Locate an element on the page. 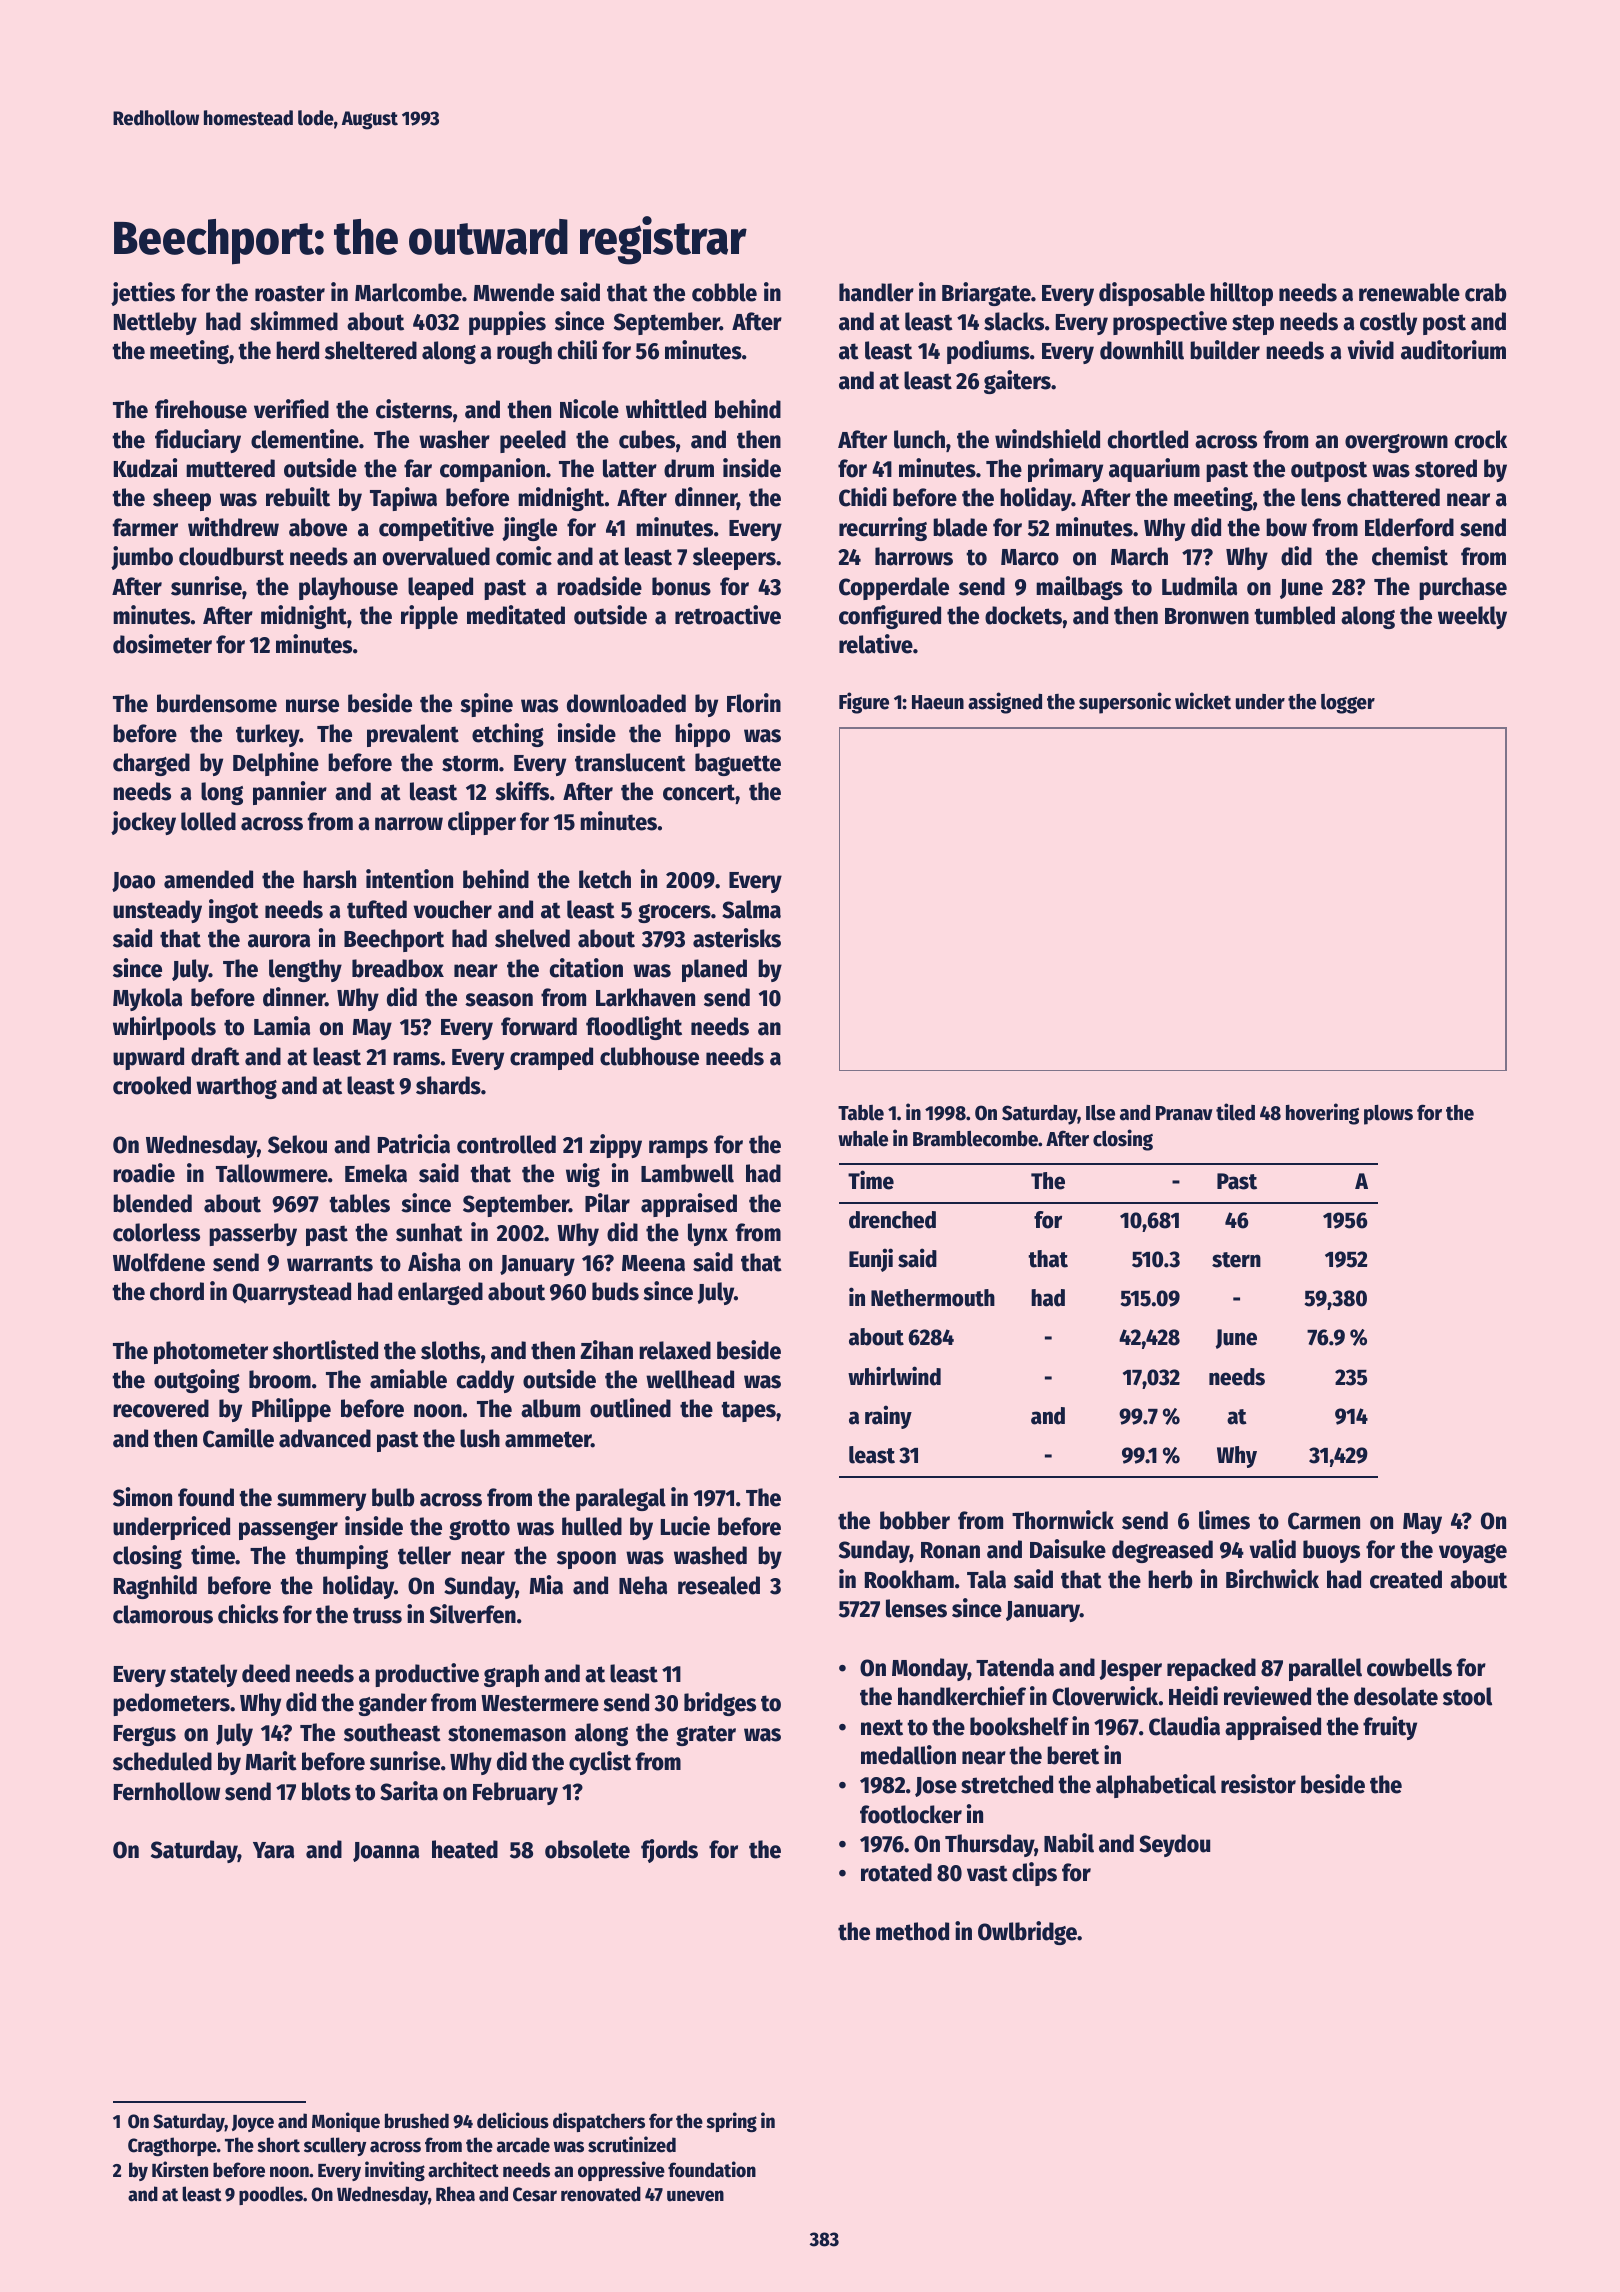 Image resolution: width=1620 pixels, height=2292 pixels. disposable is located at coordinates (1152, 294).
